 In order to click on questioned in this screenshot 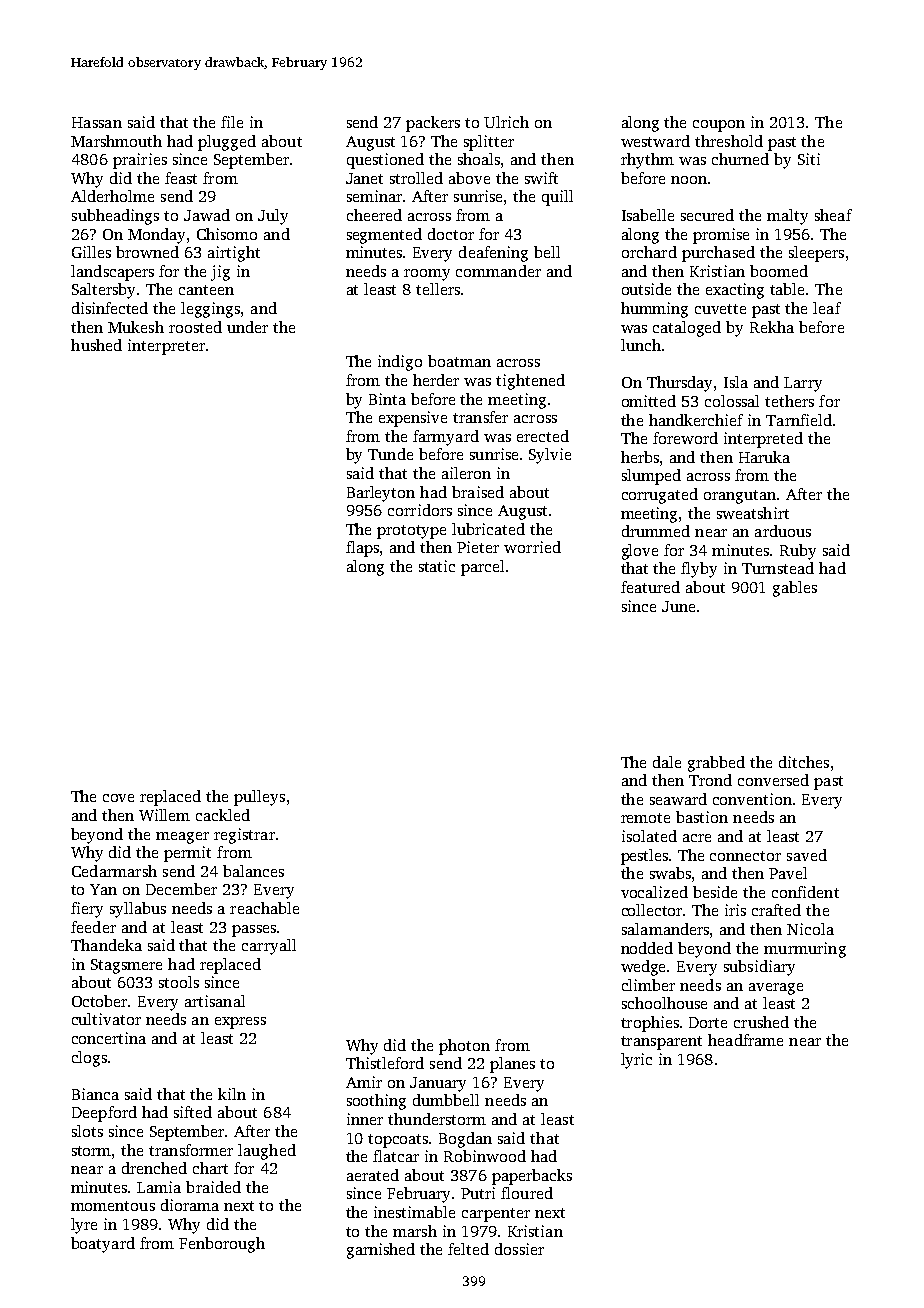, I will do `click(385, 161)`.
